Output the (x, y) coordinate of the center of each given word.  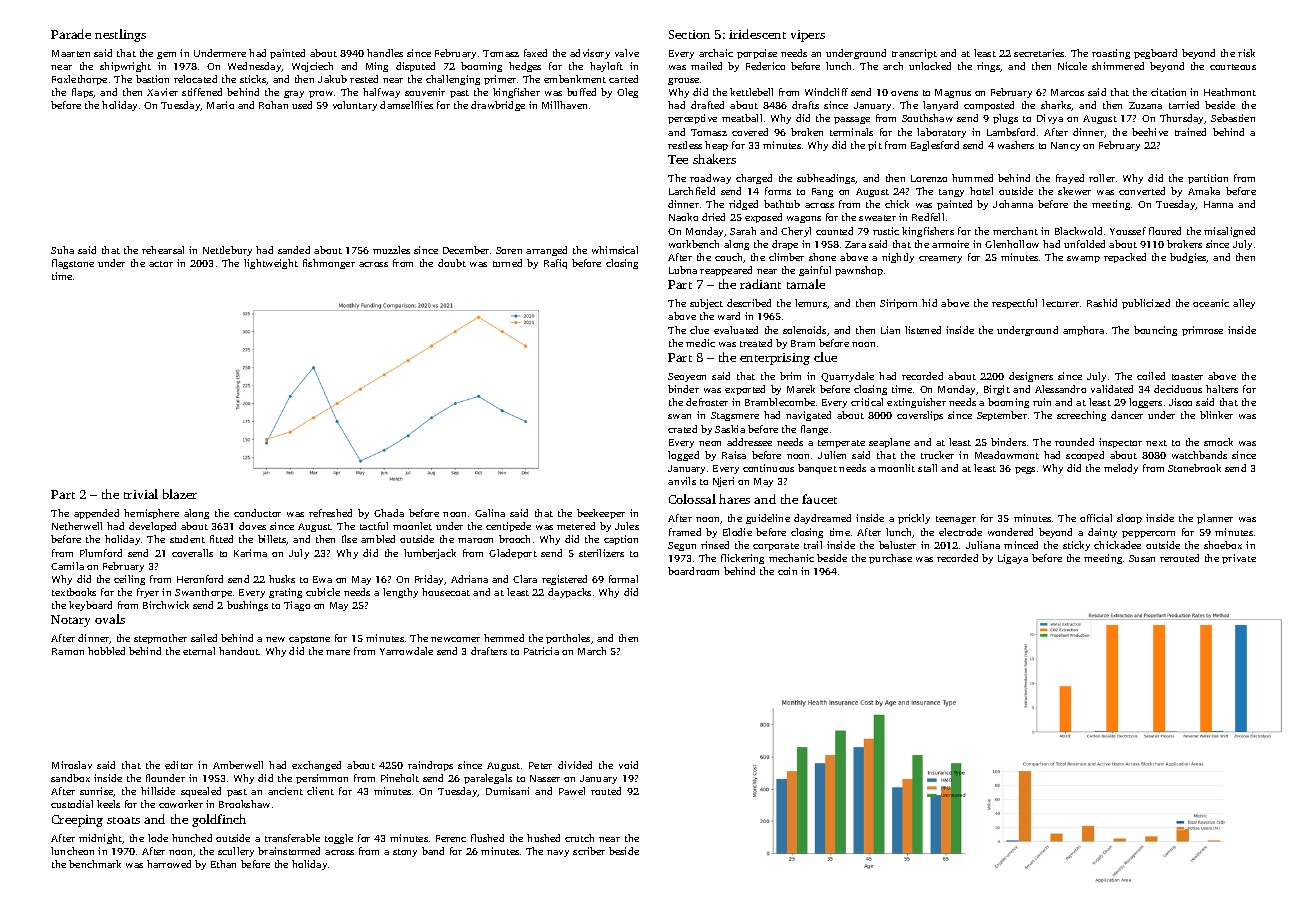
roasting (1111, 54)
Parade (71, 34)
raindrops (430, 766)
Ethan (223, 864)
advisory (590, 54)
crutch (579, 838)
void (628, 765)
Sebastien (1233, 118)
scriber (589, 851)
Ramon (68, 651)
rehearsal (163, 250)
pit (875, 146)
